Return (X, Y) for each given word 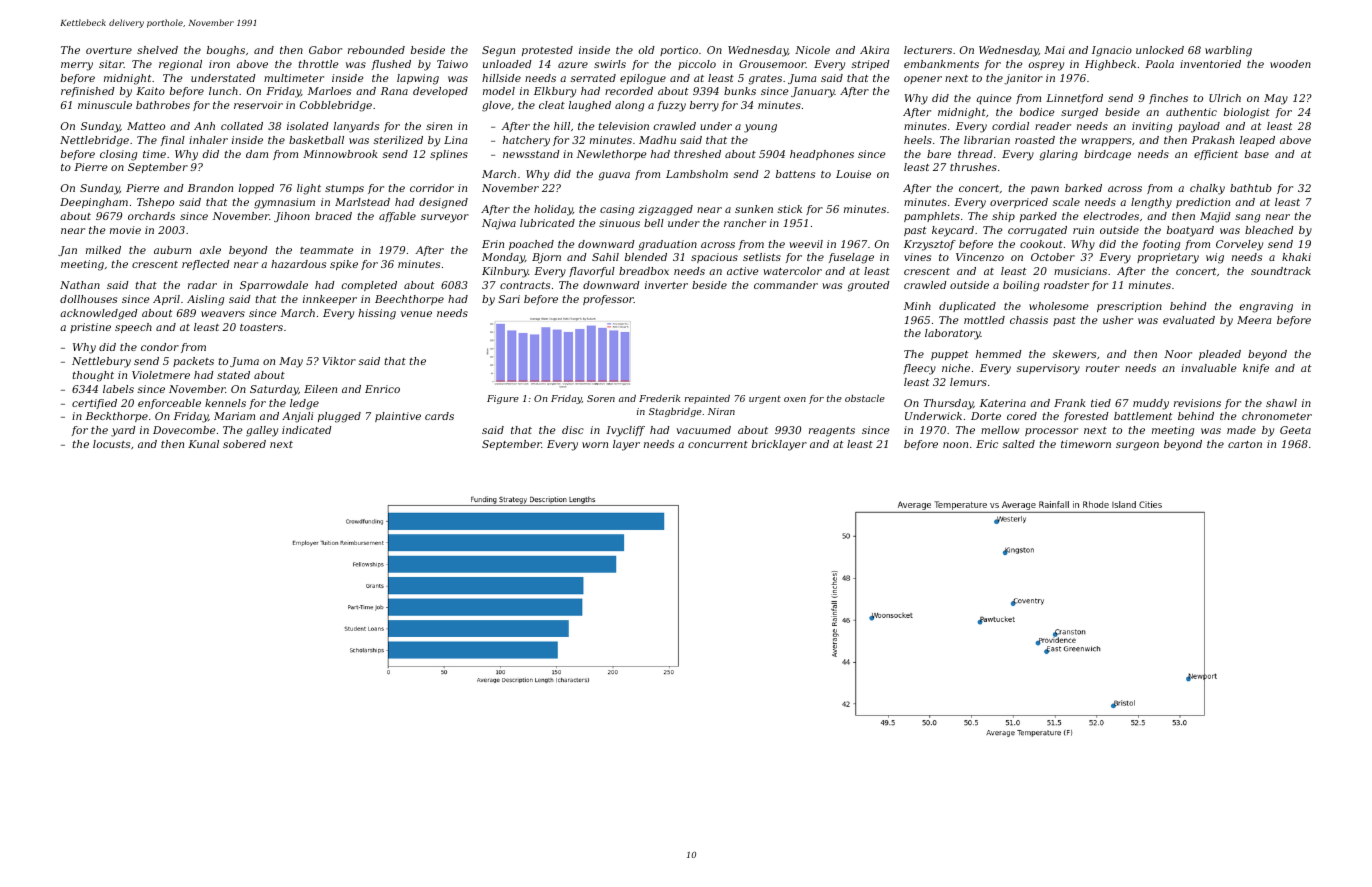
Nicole (812, 50)
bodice (1037, 112)
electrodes (1111, 216)
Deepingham (94, 203)
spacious (714, 258)
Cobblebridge (336, 106)
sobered (244, 444)
